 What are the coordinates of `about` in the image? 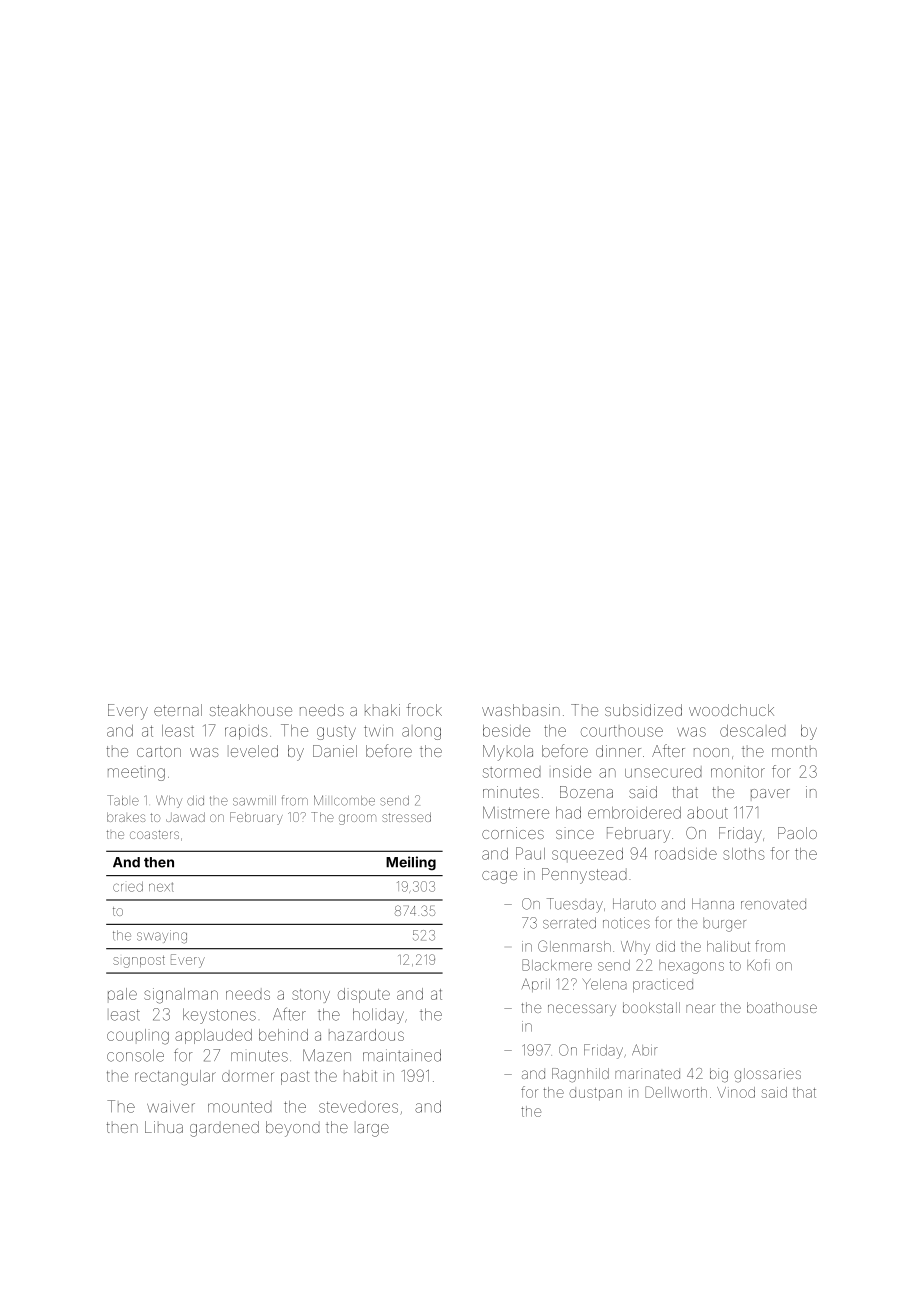 It's located at (707, 813).
